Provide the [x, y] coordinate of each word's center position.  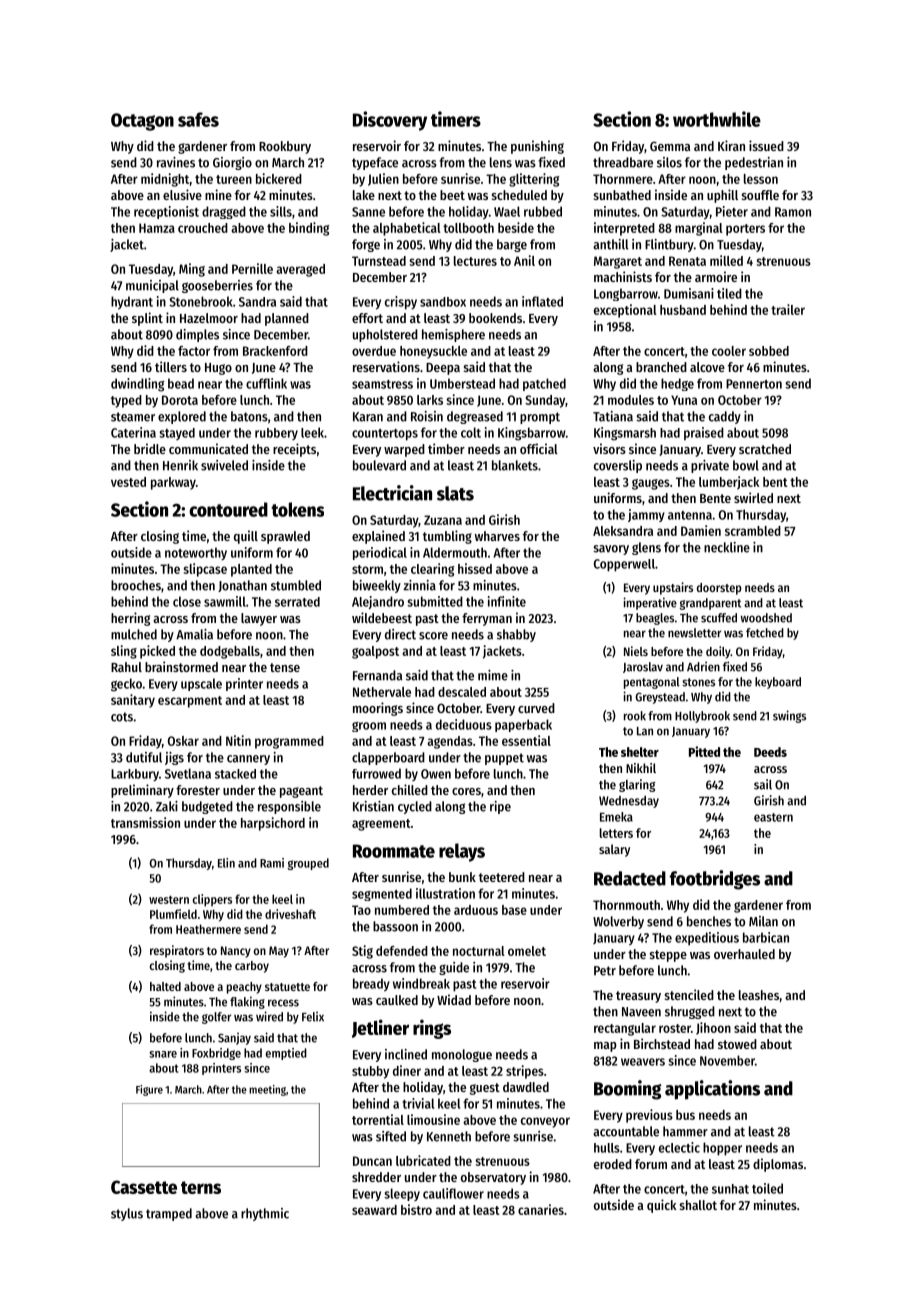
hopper [722, 1149]
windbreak [421, 983]
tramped [169, 1214]
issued [766, 145]
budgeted [207, 807]
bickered [279, 178]
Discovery [390, 121]
